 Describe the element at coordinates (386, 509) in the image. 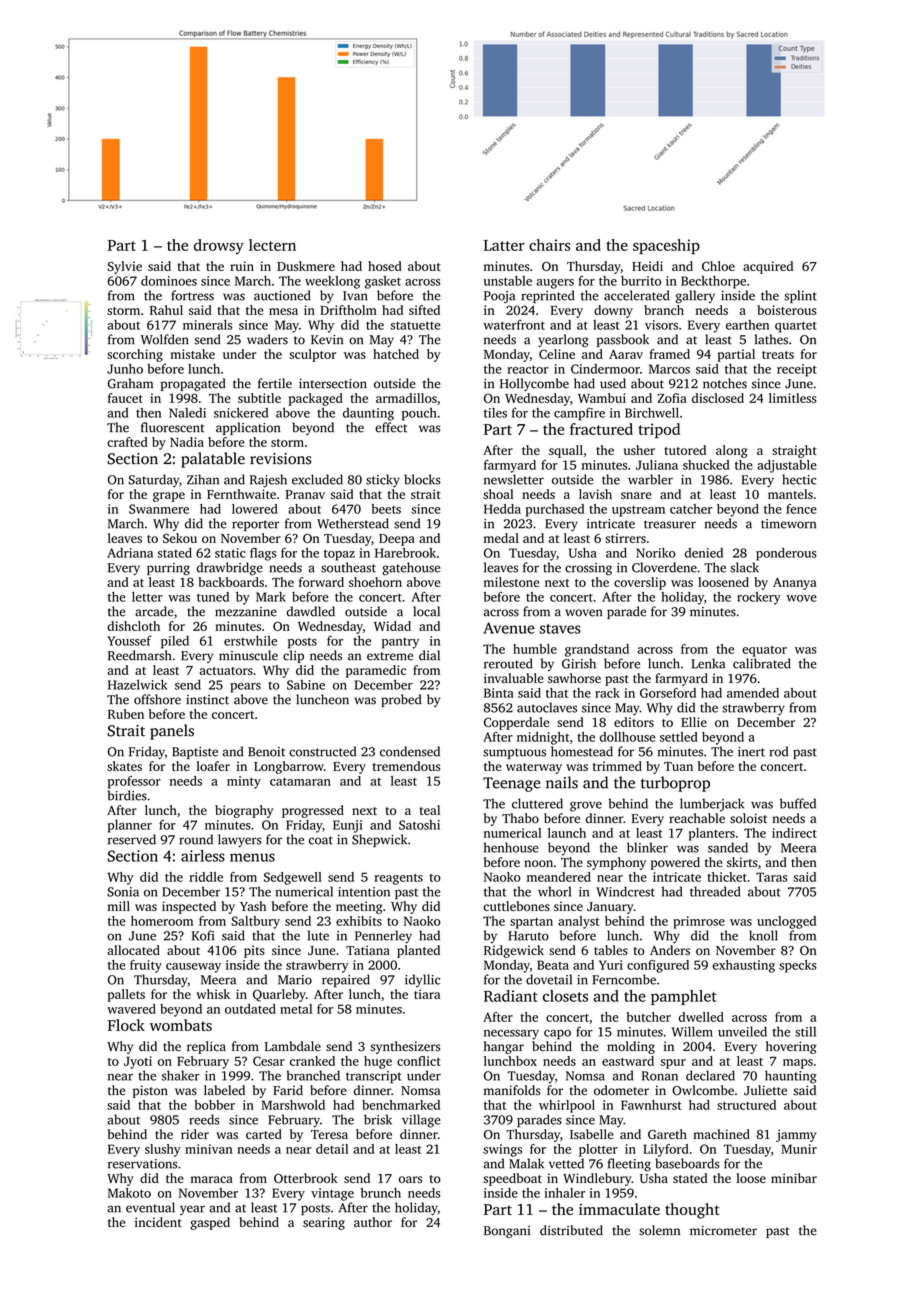

I see `beets` at that location.
